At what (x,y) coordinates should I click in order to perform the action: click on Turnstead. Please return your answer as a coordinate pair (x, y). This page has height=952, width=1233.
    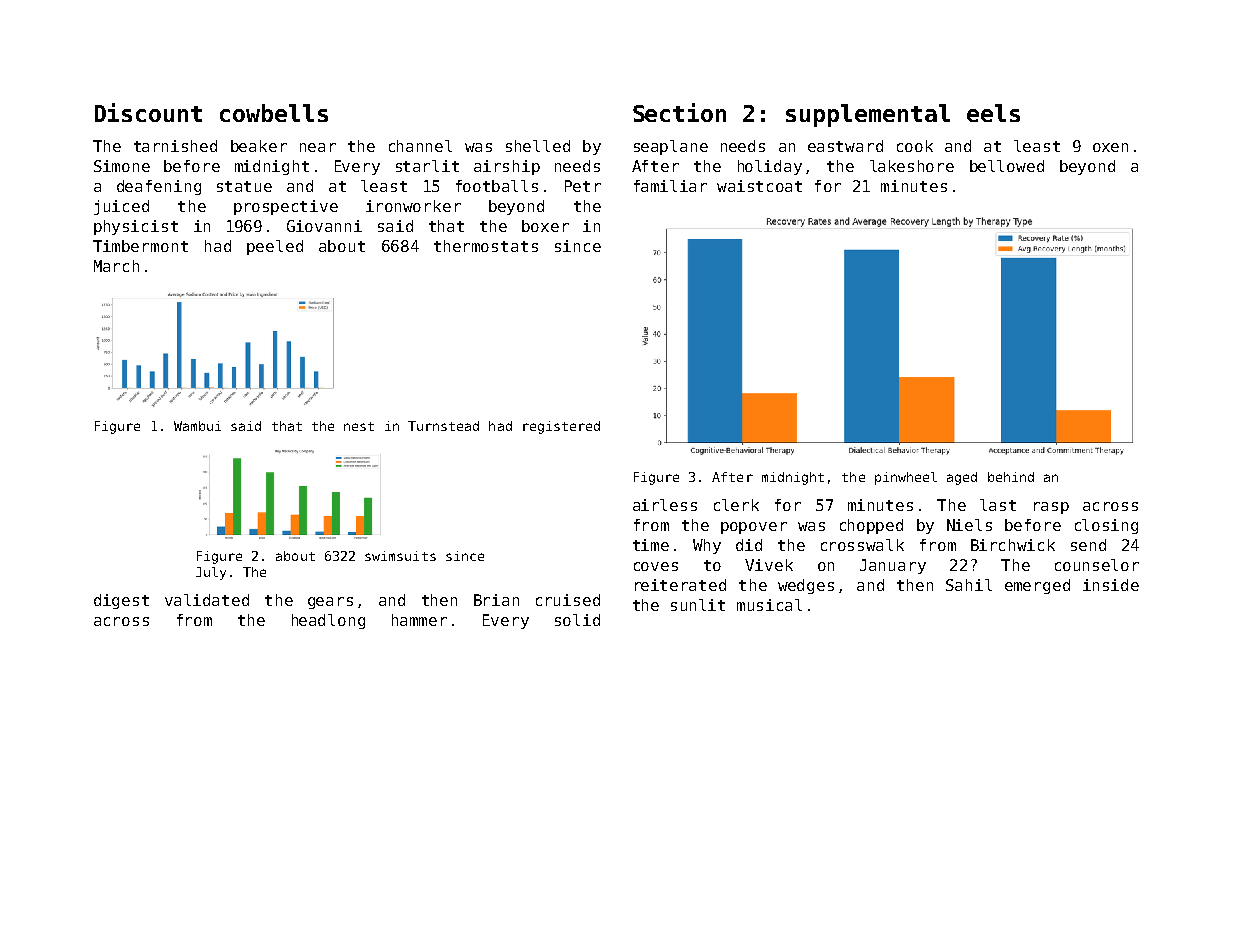
    Looking at the image, I should click on (443, 426).
